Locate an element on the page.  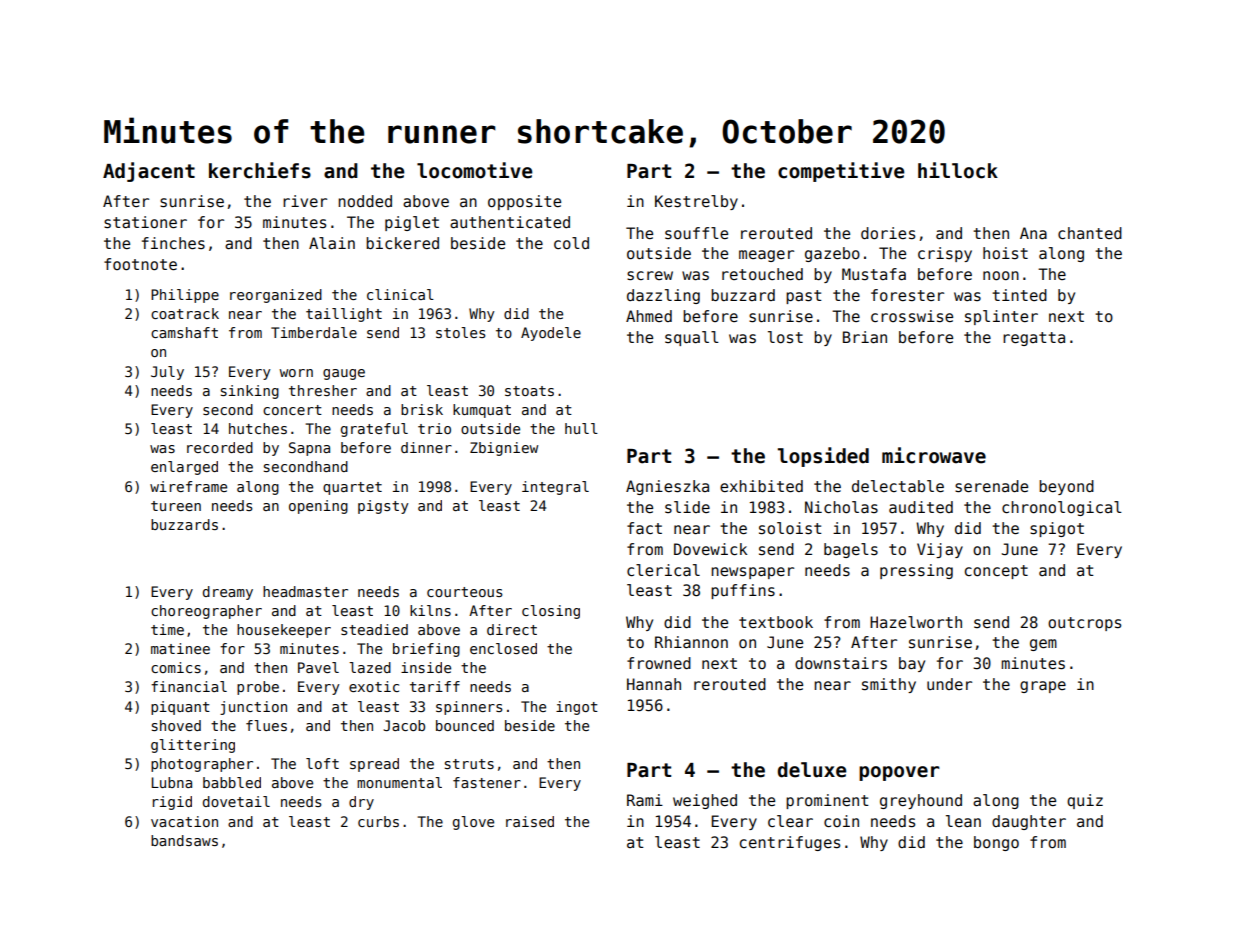
enlarged is located at coordinates (184, 468).
